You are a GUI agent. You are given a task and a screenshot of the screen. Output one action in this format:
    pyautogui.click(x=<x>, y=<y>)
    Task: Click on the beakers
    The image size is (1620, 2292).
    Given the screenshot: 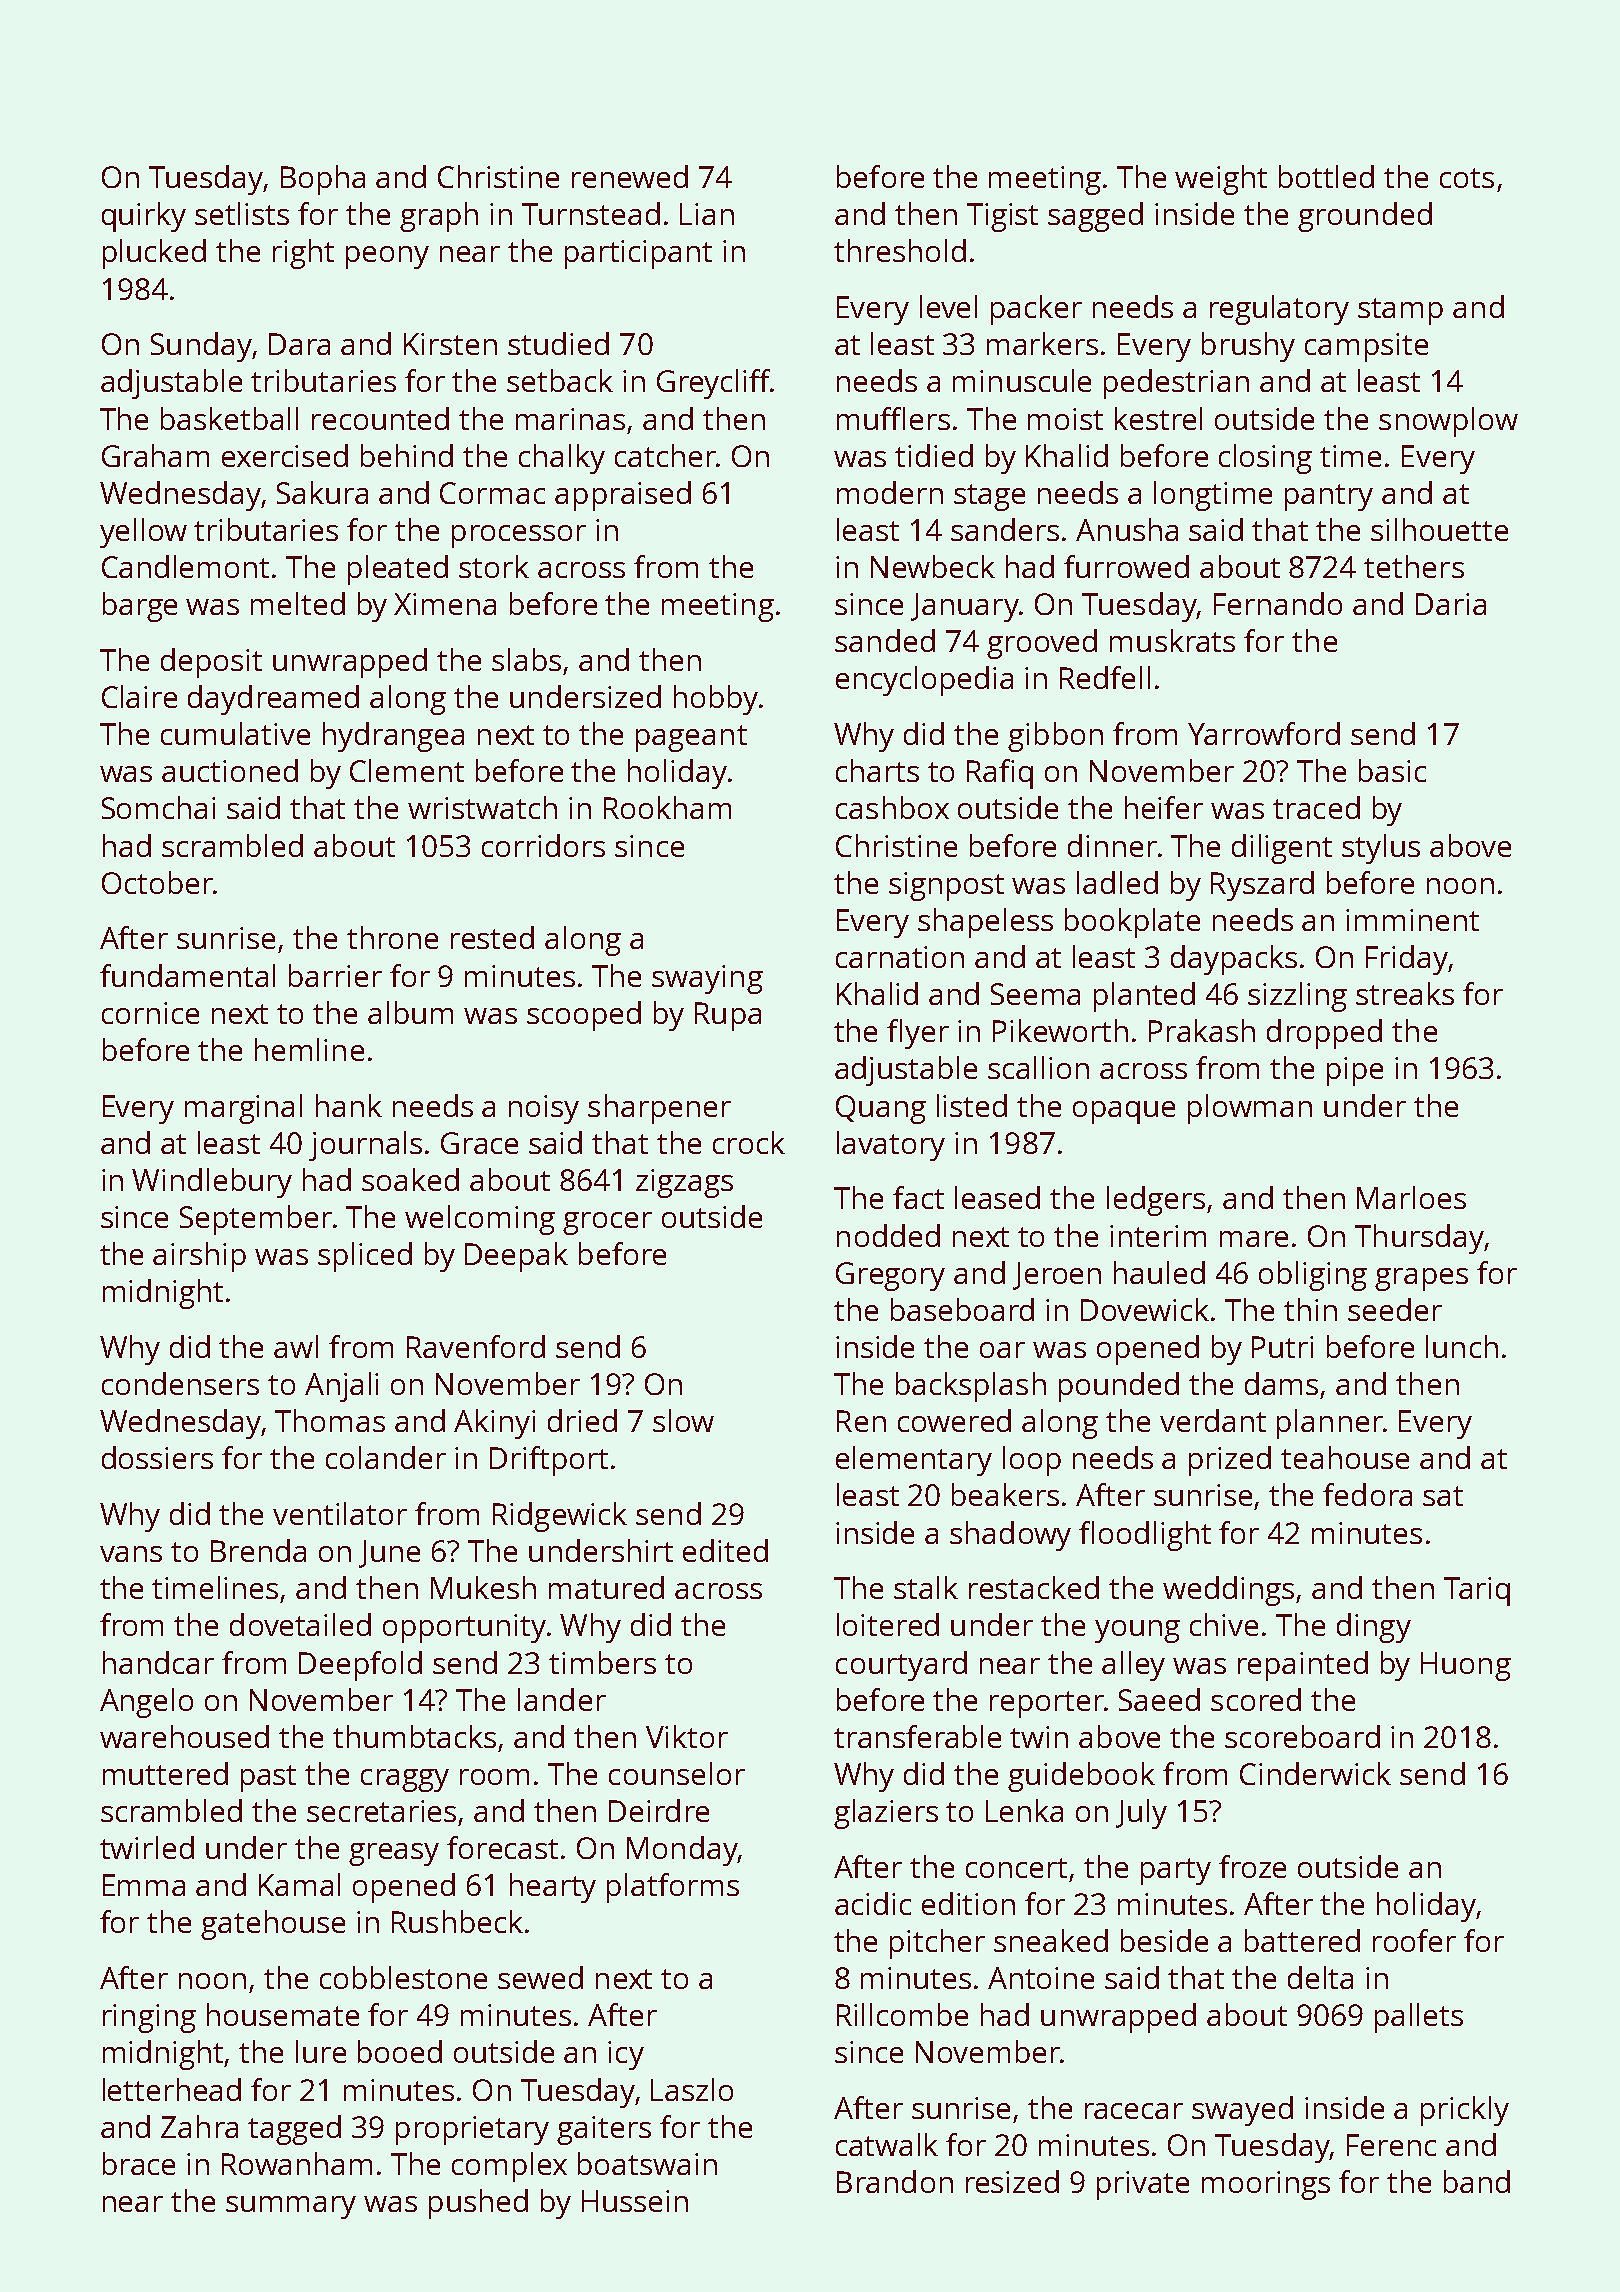 What is the action you would take?
    pyautogui.click(x=1005, y=1494)
